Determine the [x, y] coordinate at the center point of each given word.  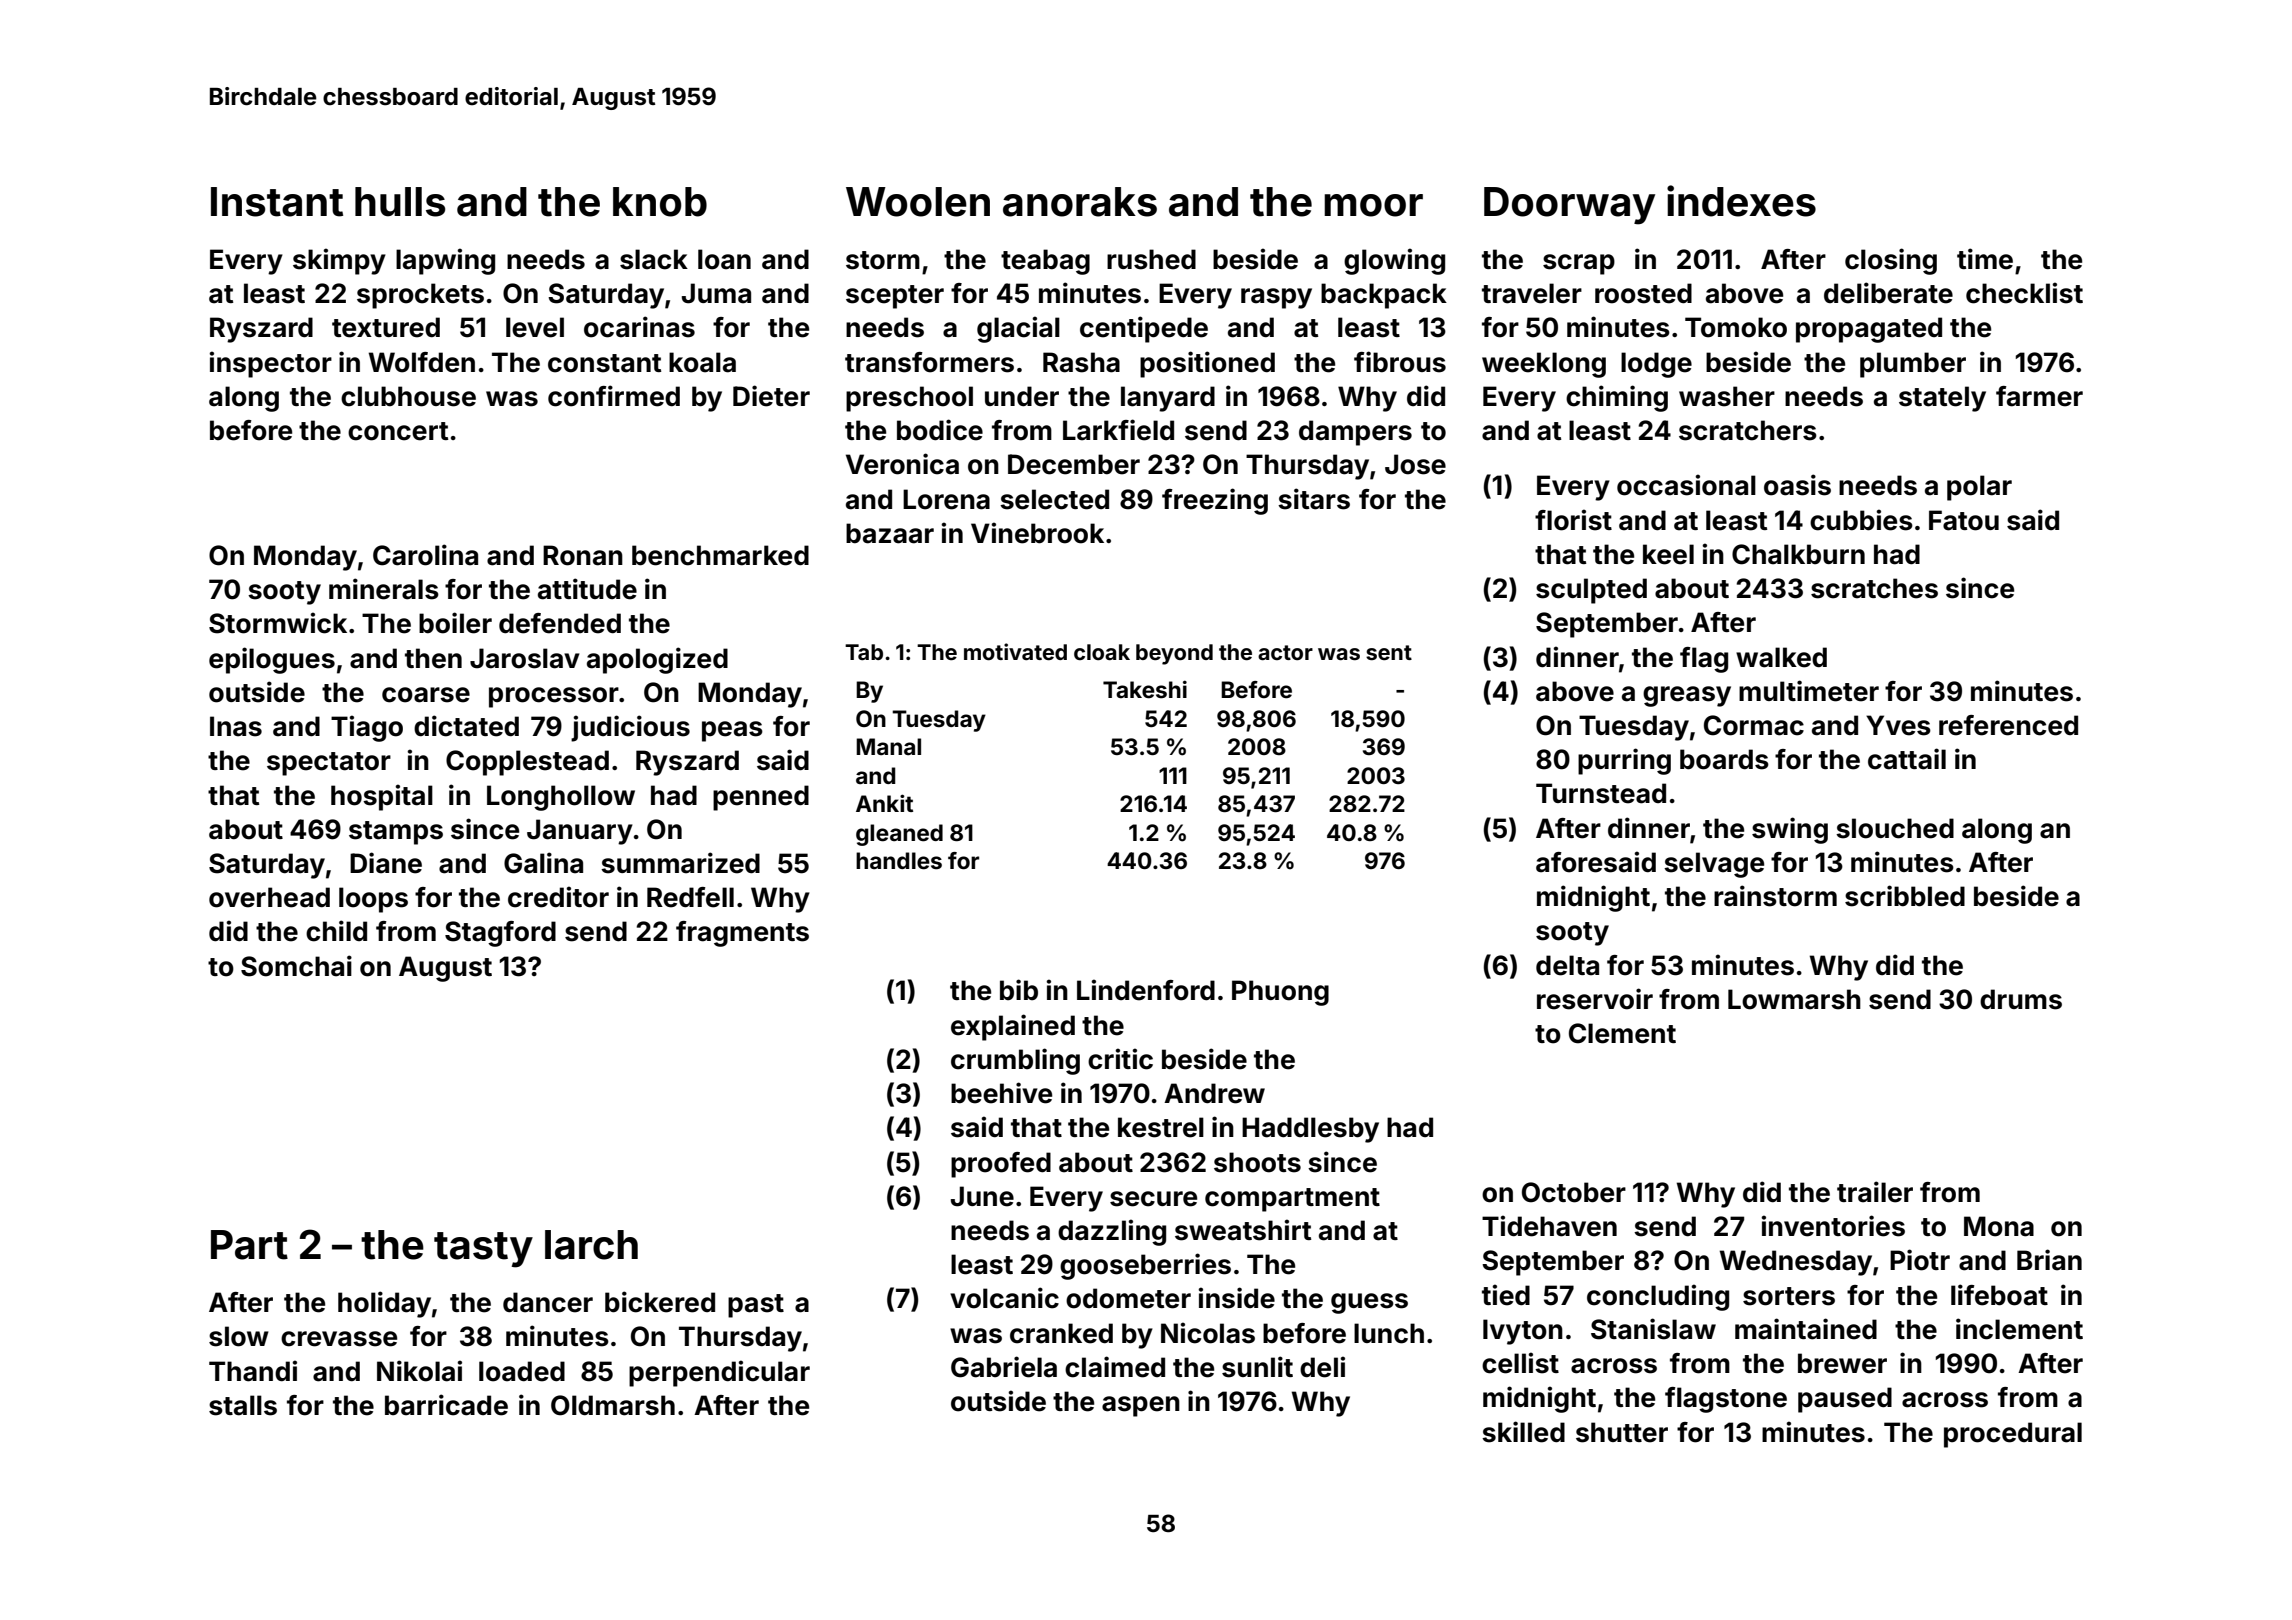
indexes [1741, 201]
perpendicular [719, 1373]
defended [560, 623]
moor [1373, 205]
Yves [1898, 725]
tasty [483, 1250]
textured [386, 327]
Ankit [884, 803]
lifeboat [1999, 1295]
